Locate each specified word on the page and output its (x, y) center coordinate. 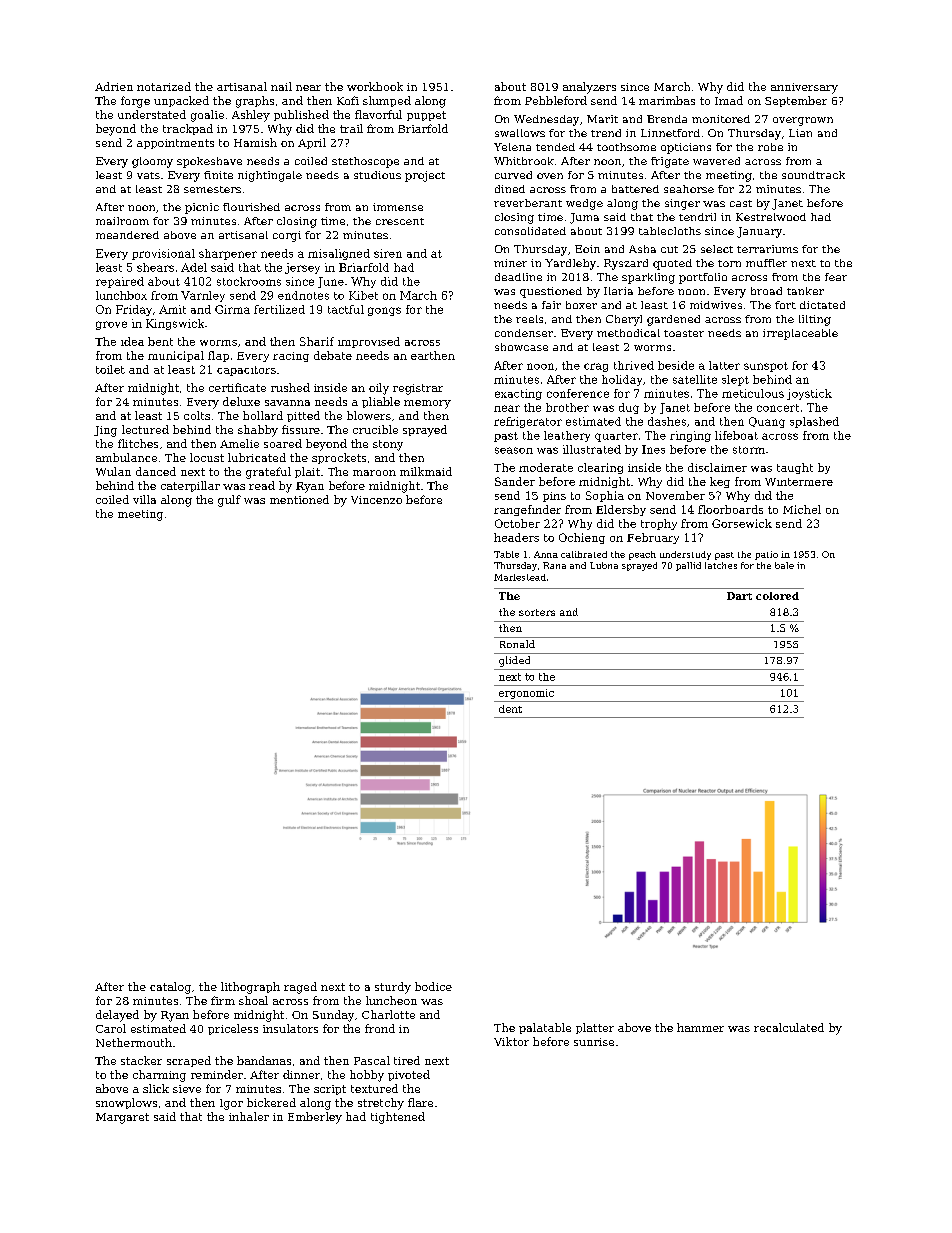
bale (784, 565)
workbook (375, 86)
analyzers (589, 88)
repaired (120, 282)
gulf (229, 501)
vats (148, 175)
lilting (815, 320)
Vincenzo (376, 500)
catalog (170, 988)
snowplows (126, 1103)
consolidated (530, 231)
